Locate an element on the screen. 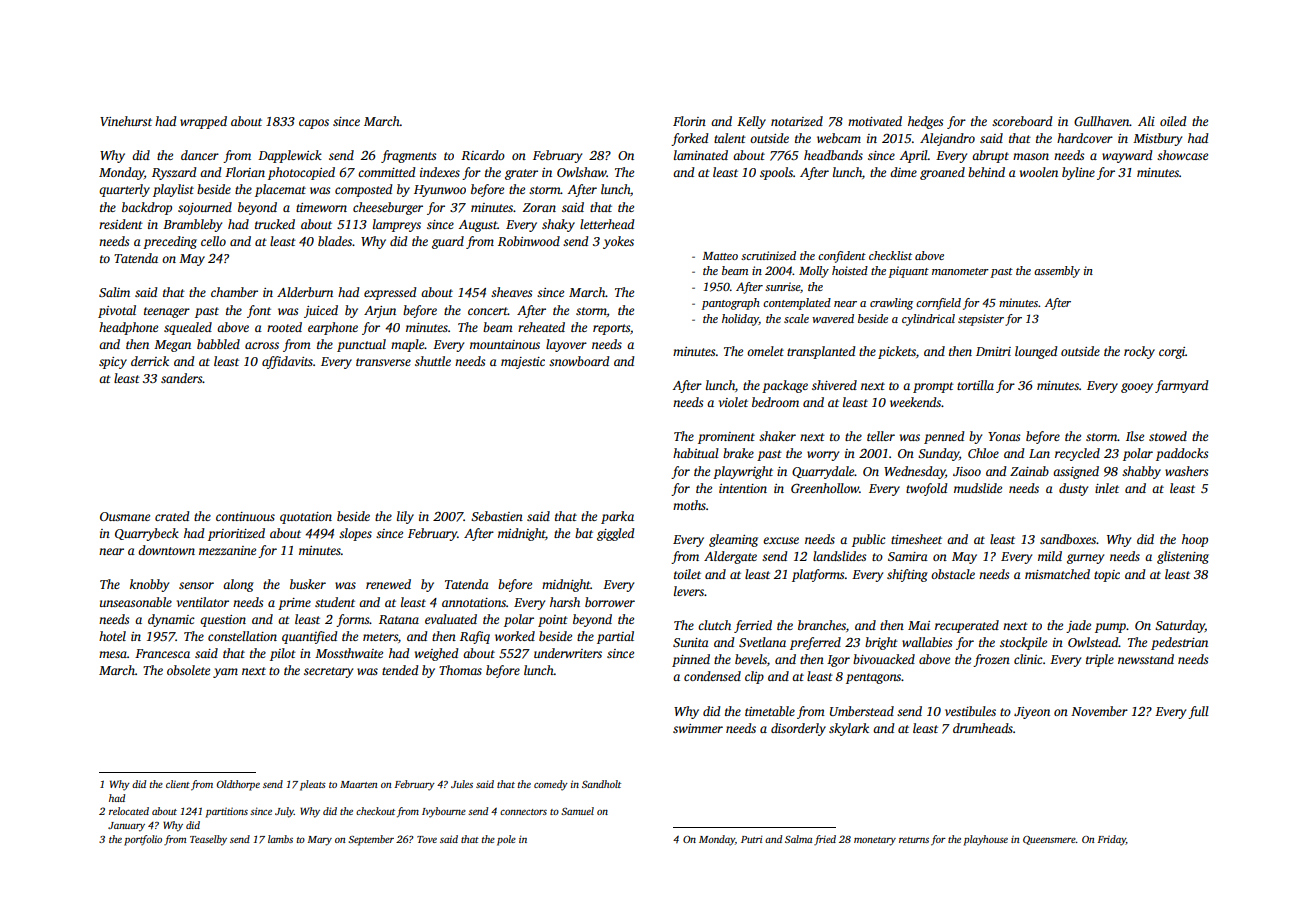 This screenshot has width=1308, height=924. stockpile is located at coordinates (1023, 643).
